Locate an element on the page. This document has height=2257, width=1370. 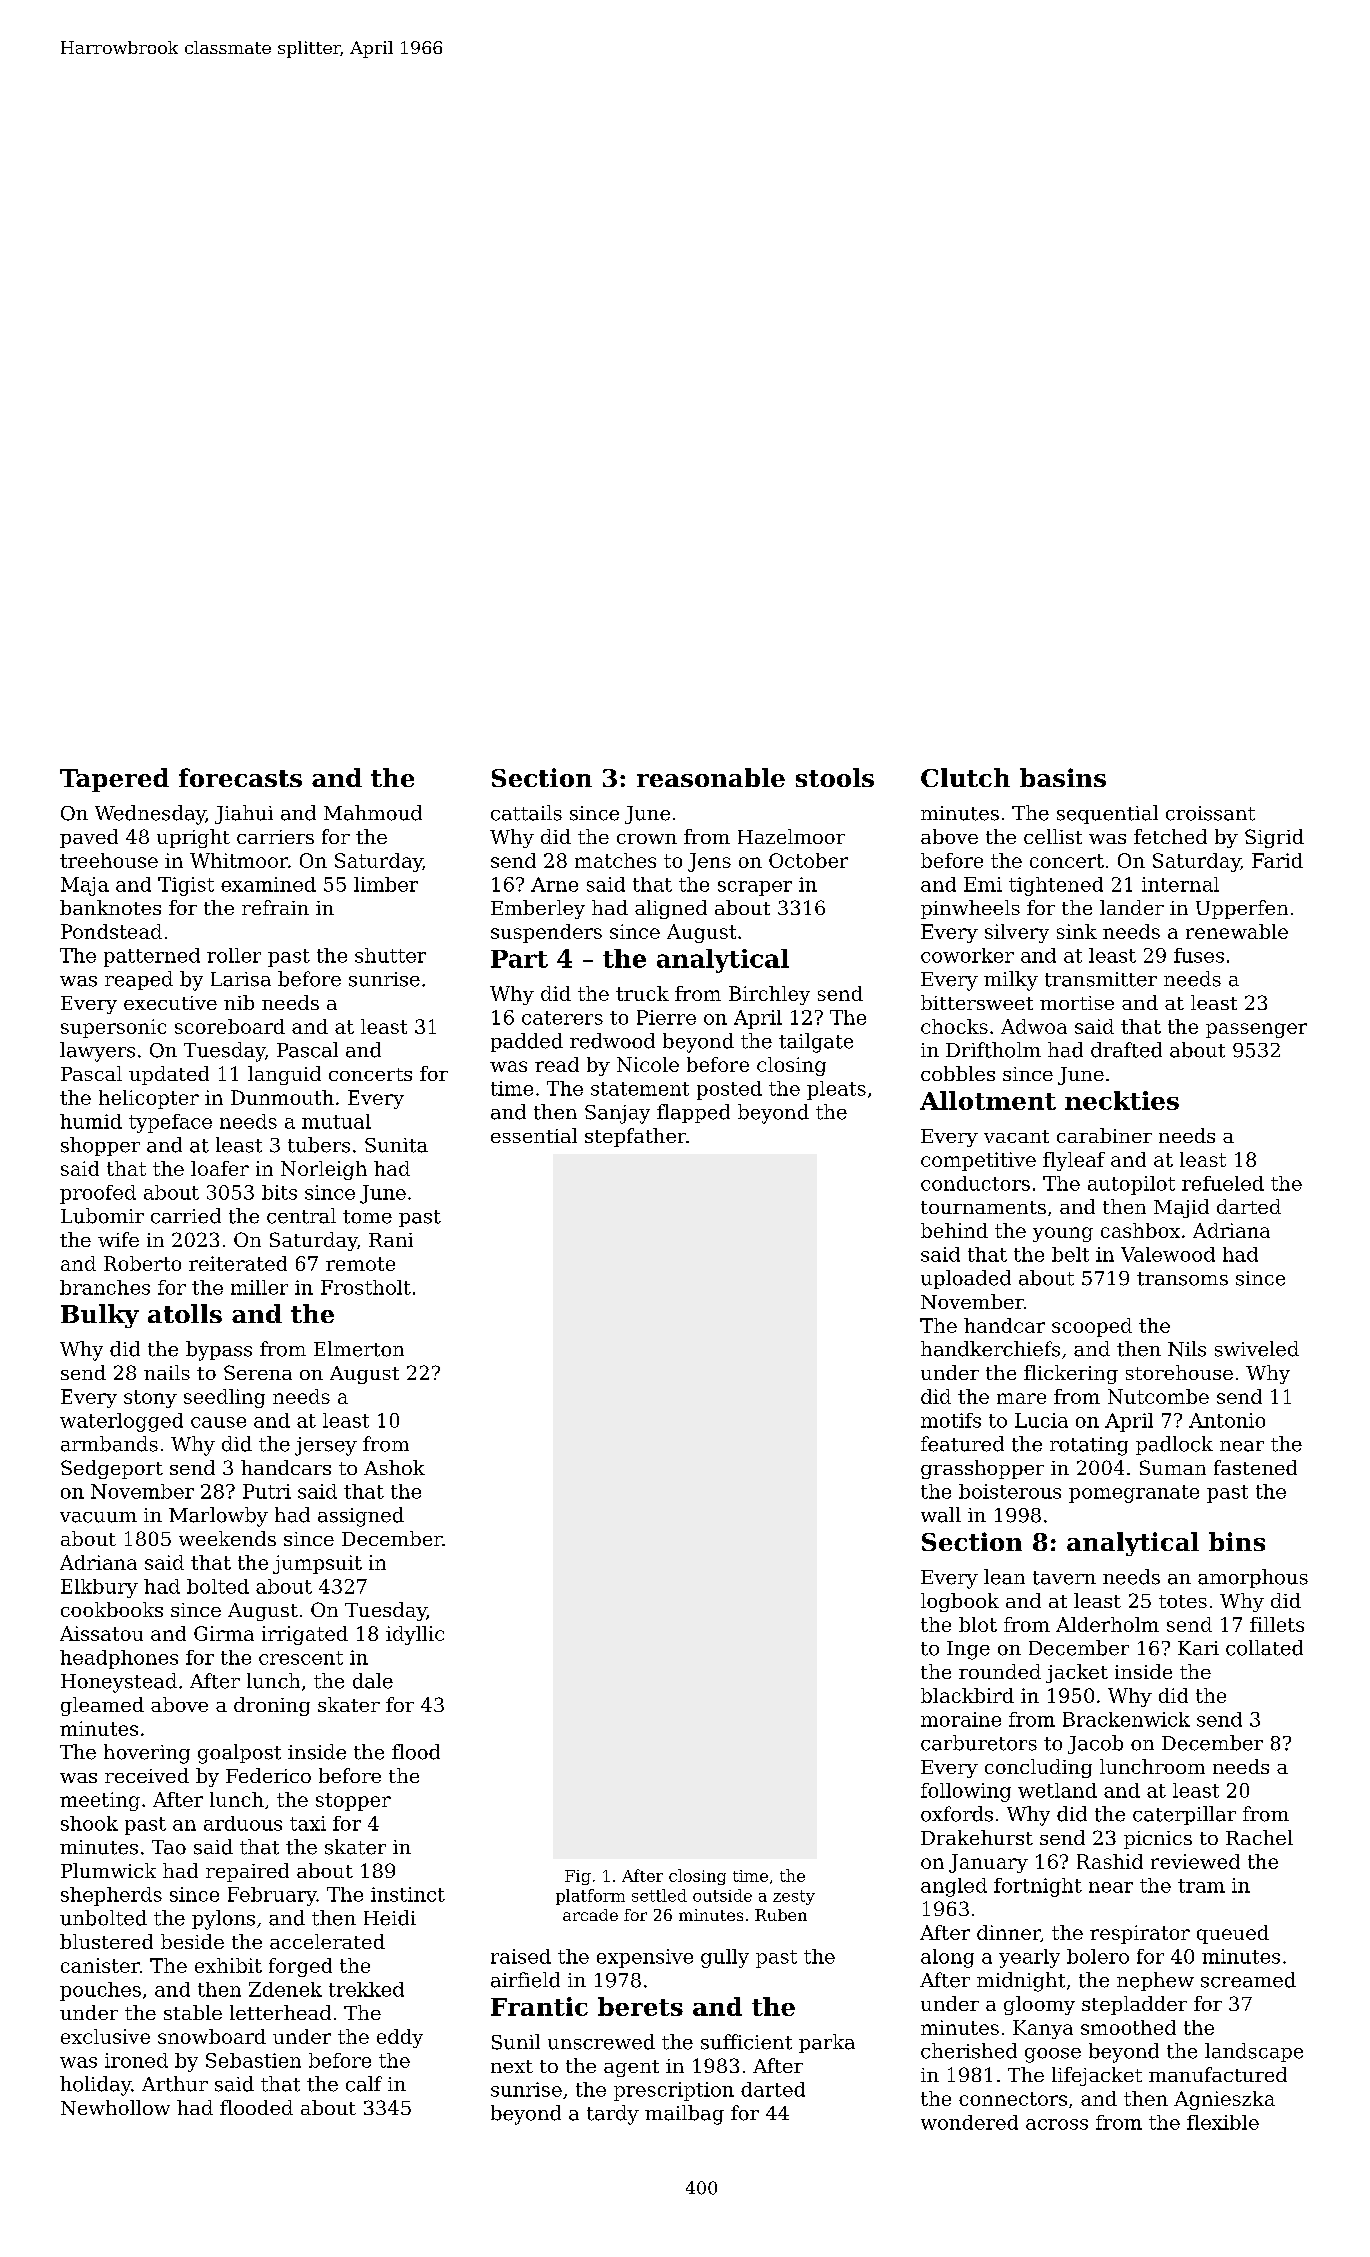
Larisa is located at coordinates (241, 979).
